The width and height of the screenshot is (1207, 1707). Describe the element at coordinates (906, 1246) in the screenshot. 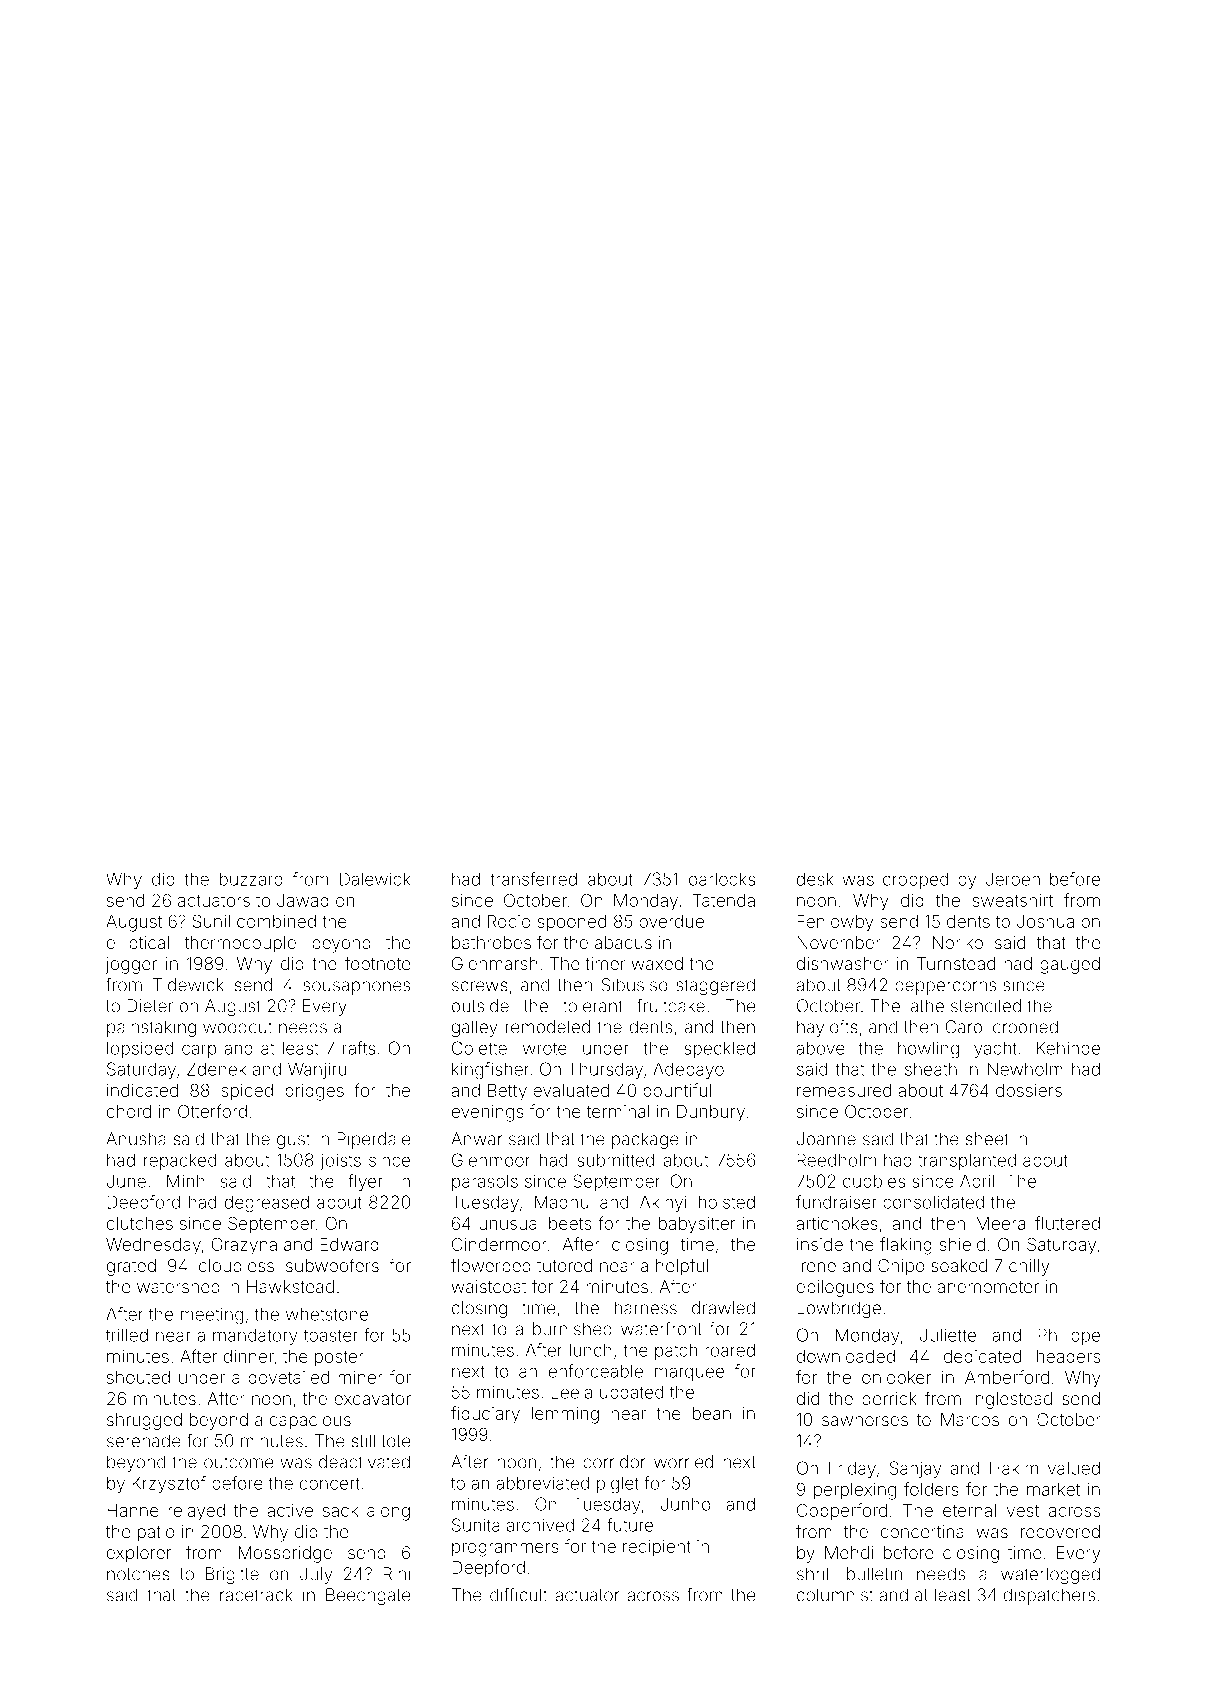

I see `flaking` at that location.
